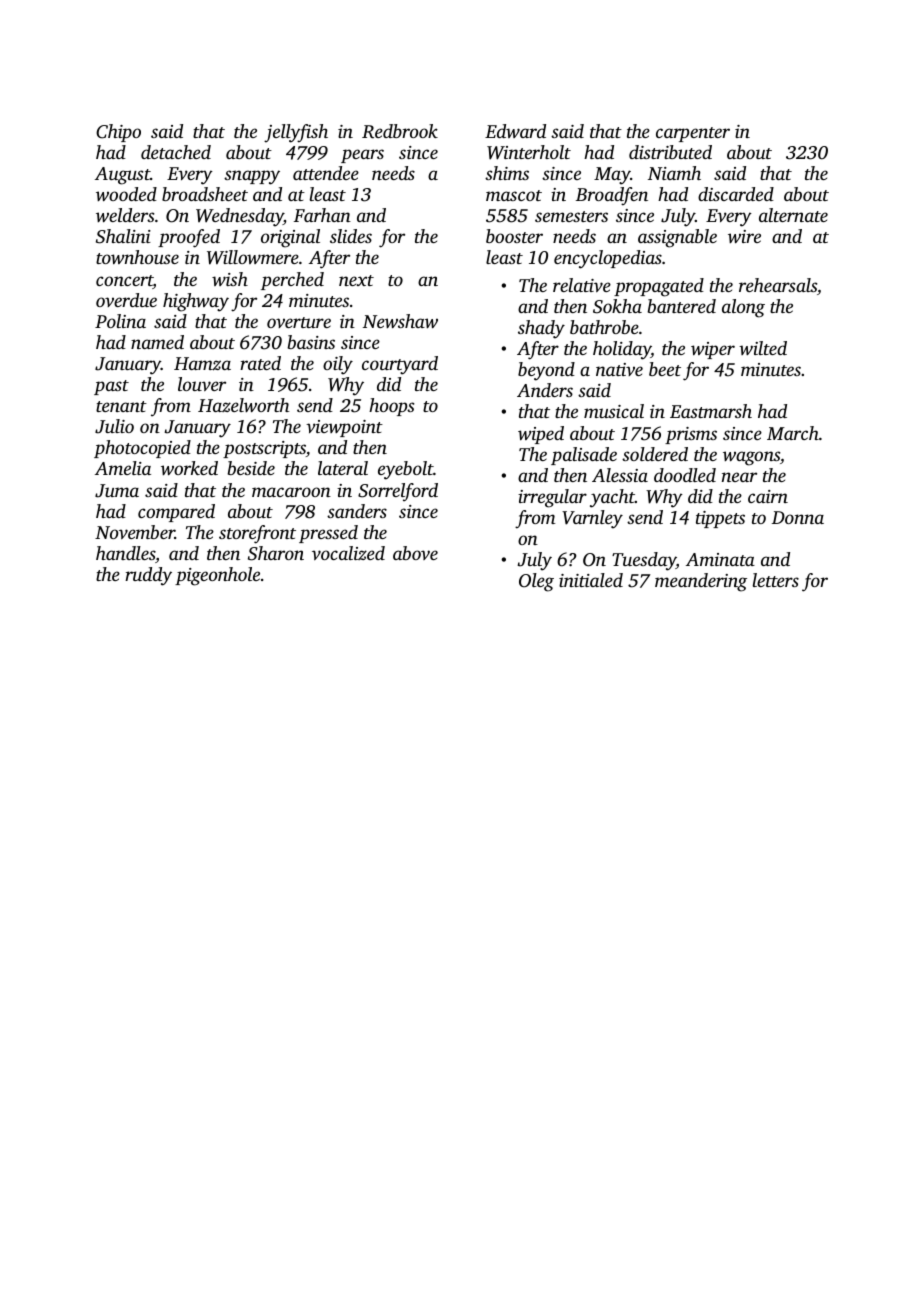 This document has height=1314, width=924. Describe the element at coordinates (693, 134) in the document. I see `carpenter` at that location.
